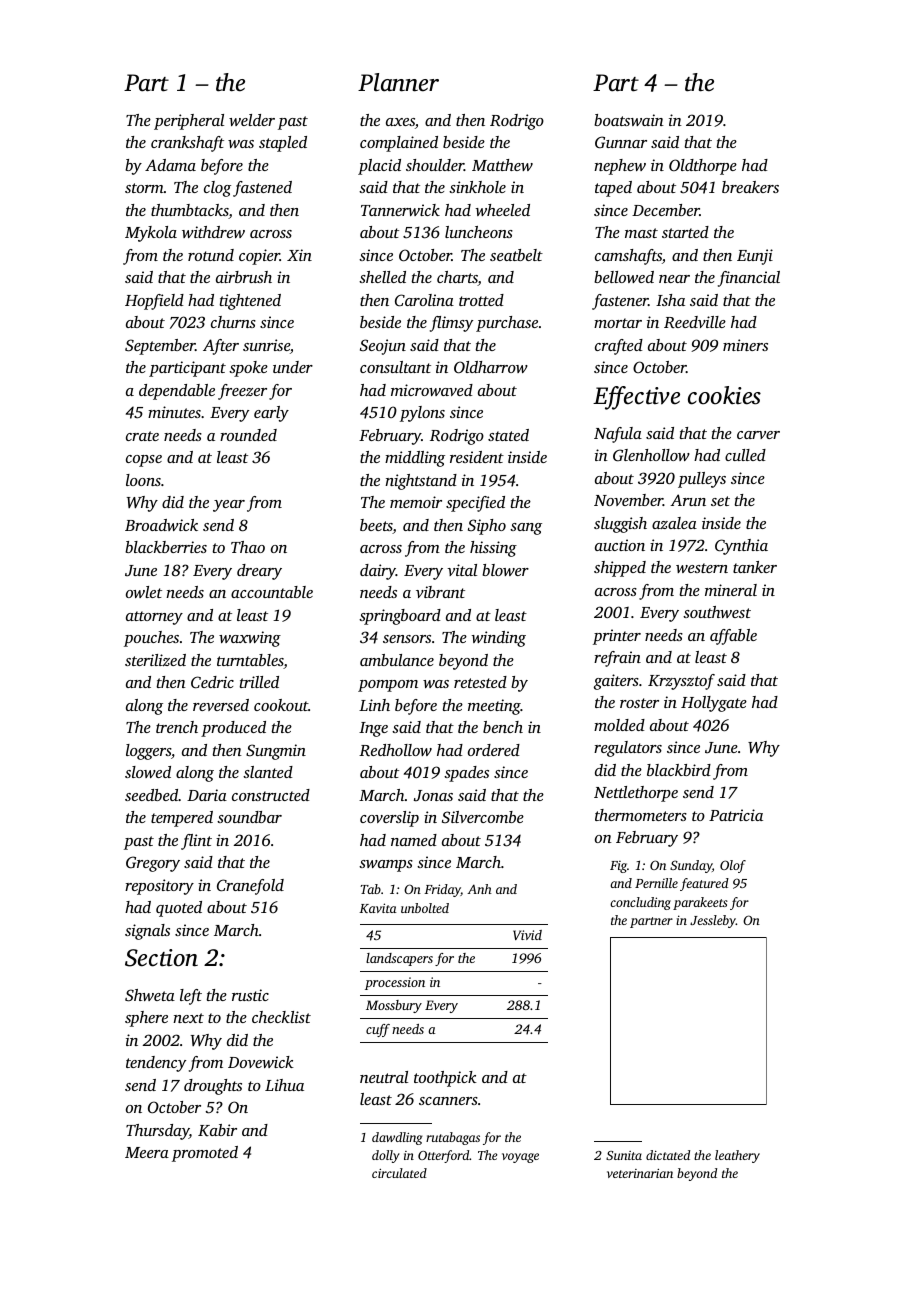 The width and height of the screenshot is (908, 1316). Describe the element at coordinates (445, 1079) in the screenshot. I see `toothpick` at that location.
